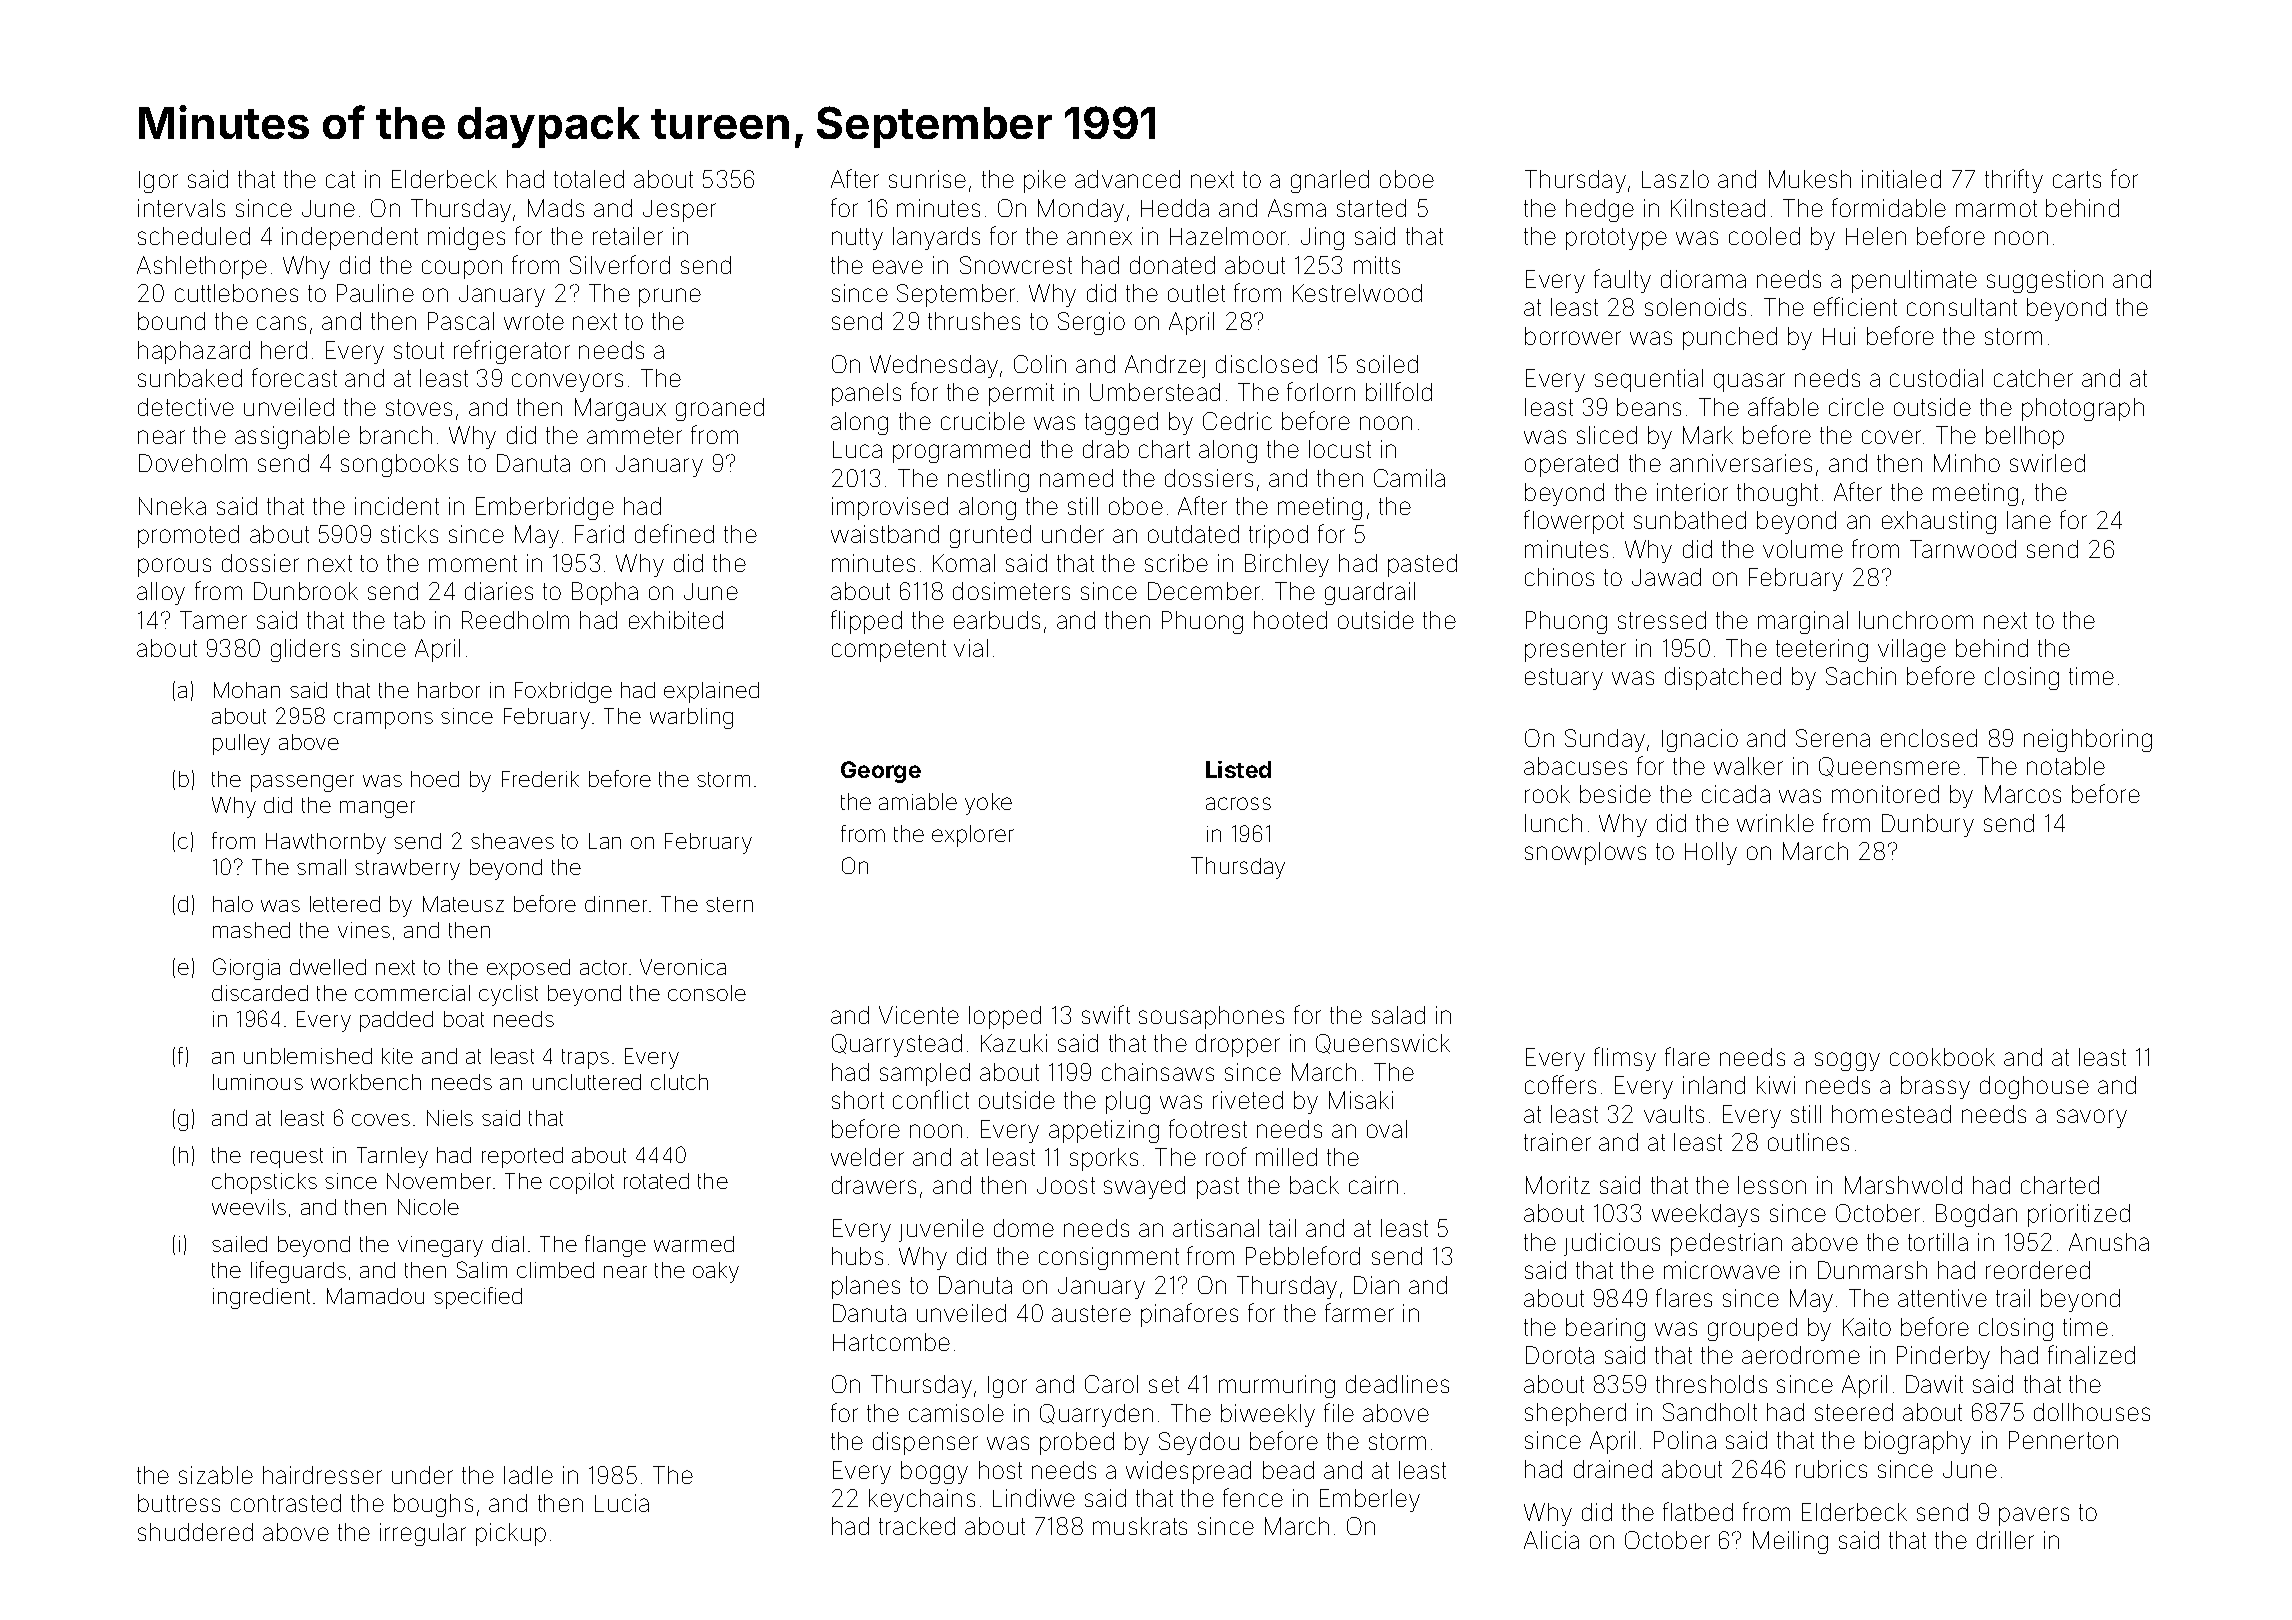 This screenshot has width=2292, height=1620. What do you see at coordinates (1891, 437) in the screenshot?
I see `cover` at bounding box center [1891, 437].
